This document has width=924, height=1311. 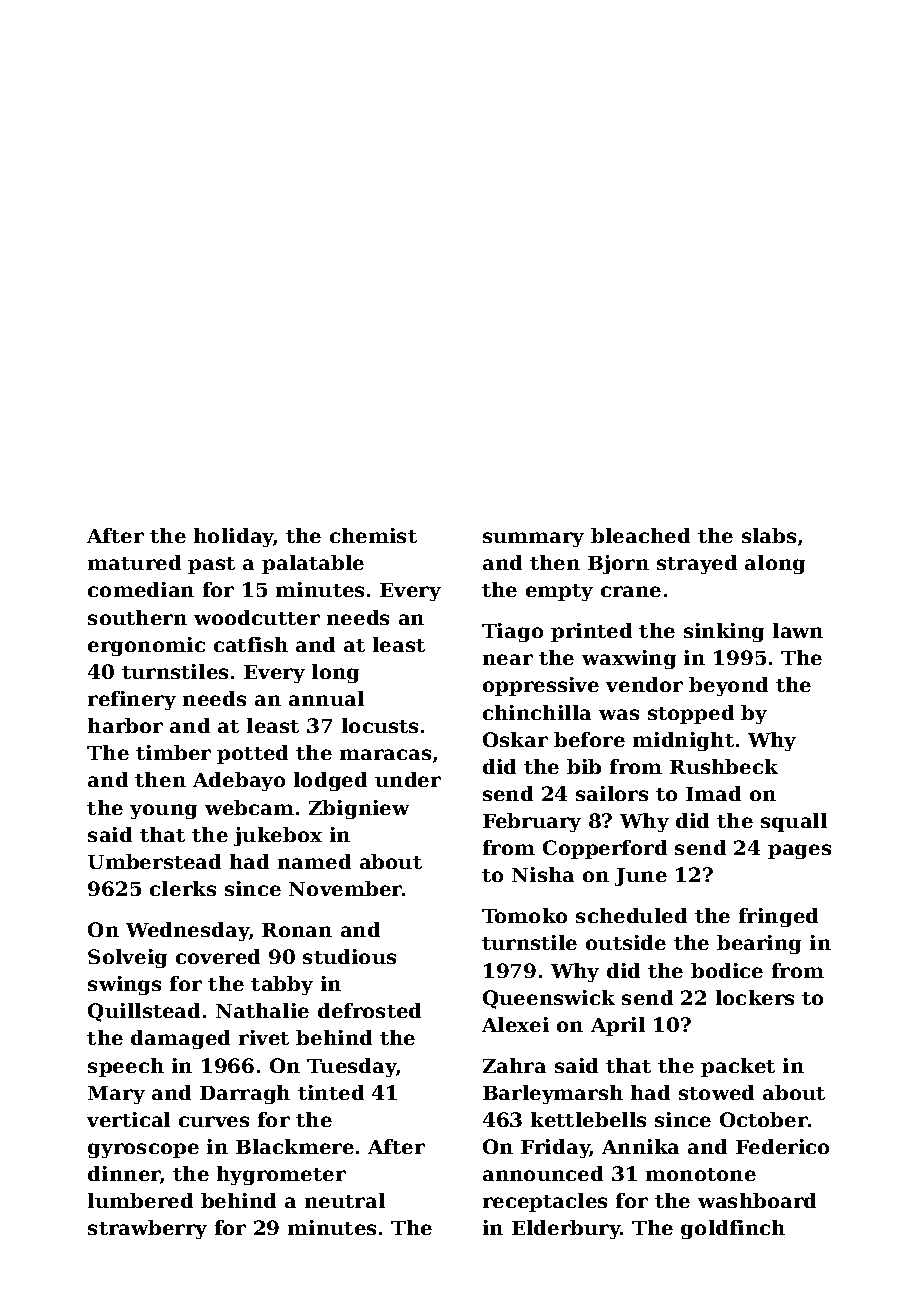 I want to click on chemist, so click(x=373, y=535).
